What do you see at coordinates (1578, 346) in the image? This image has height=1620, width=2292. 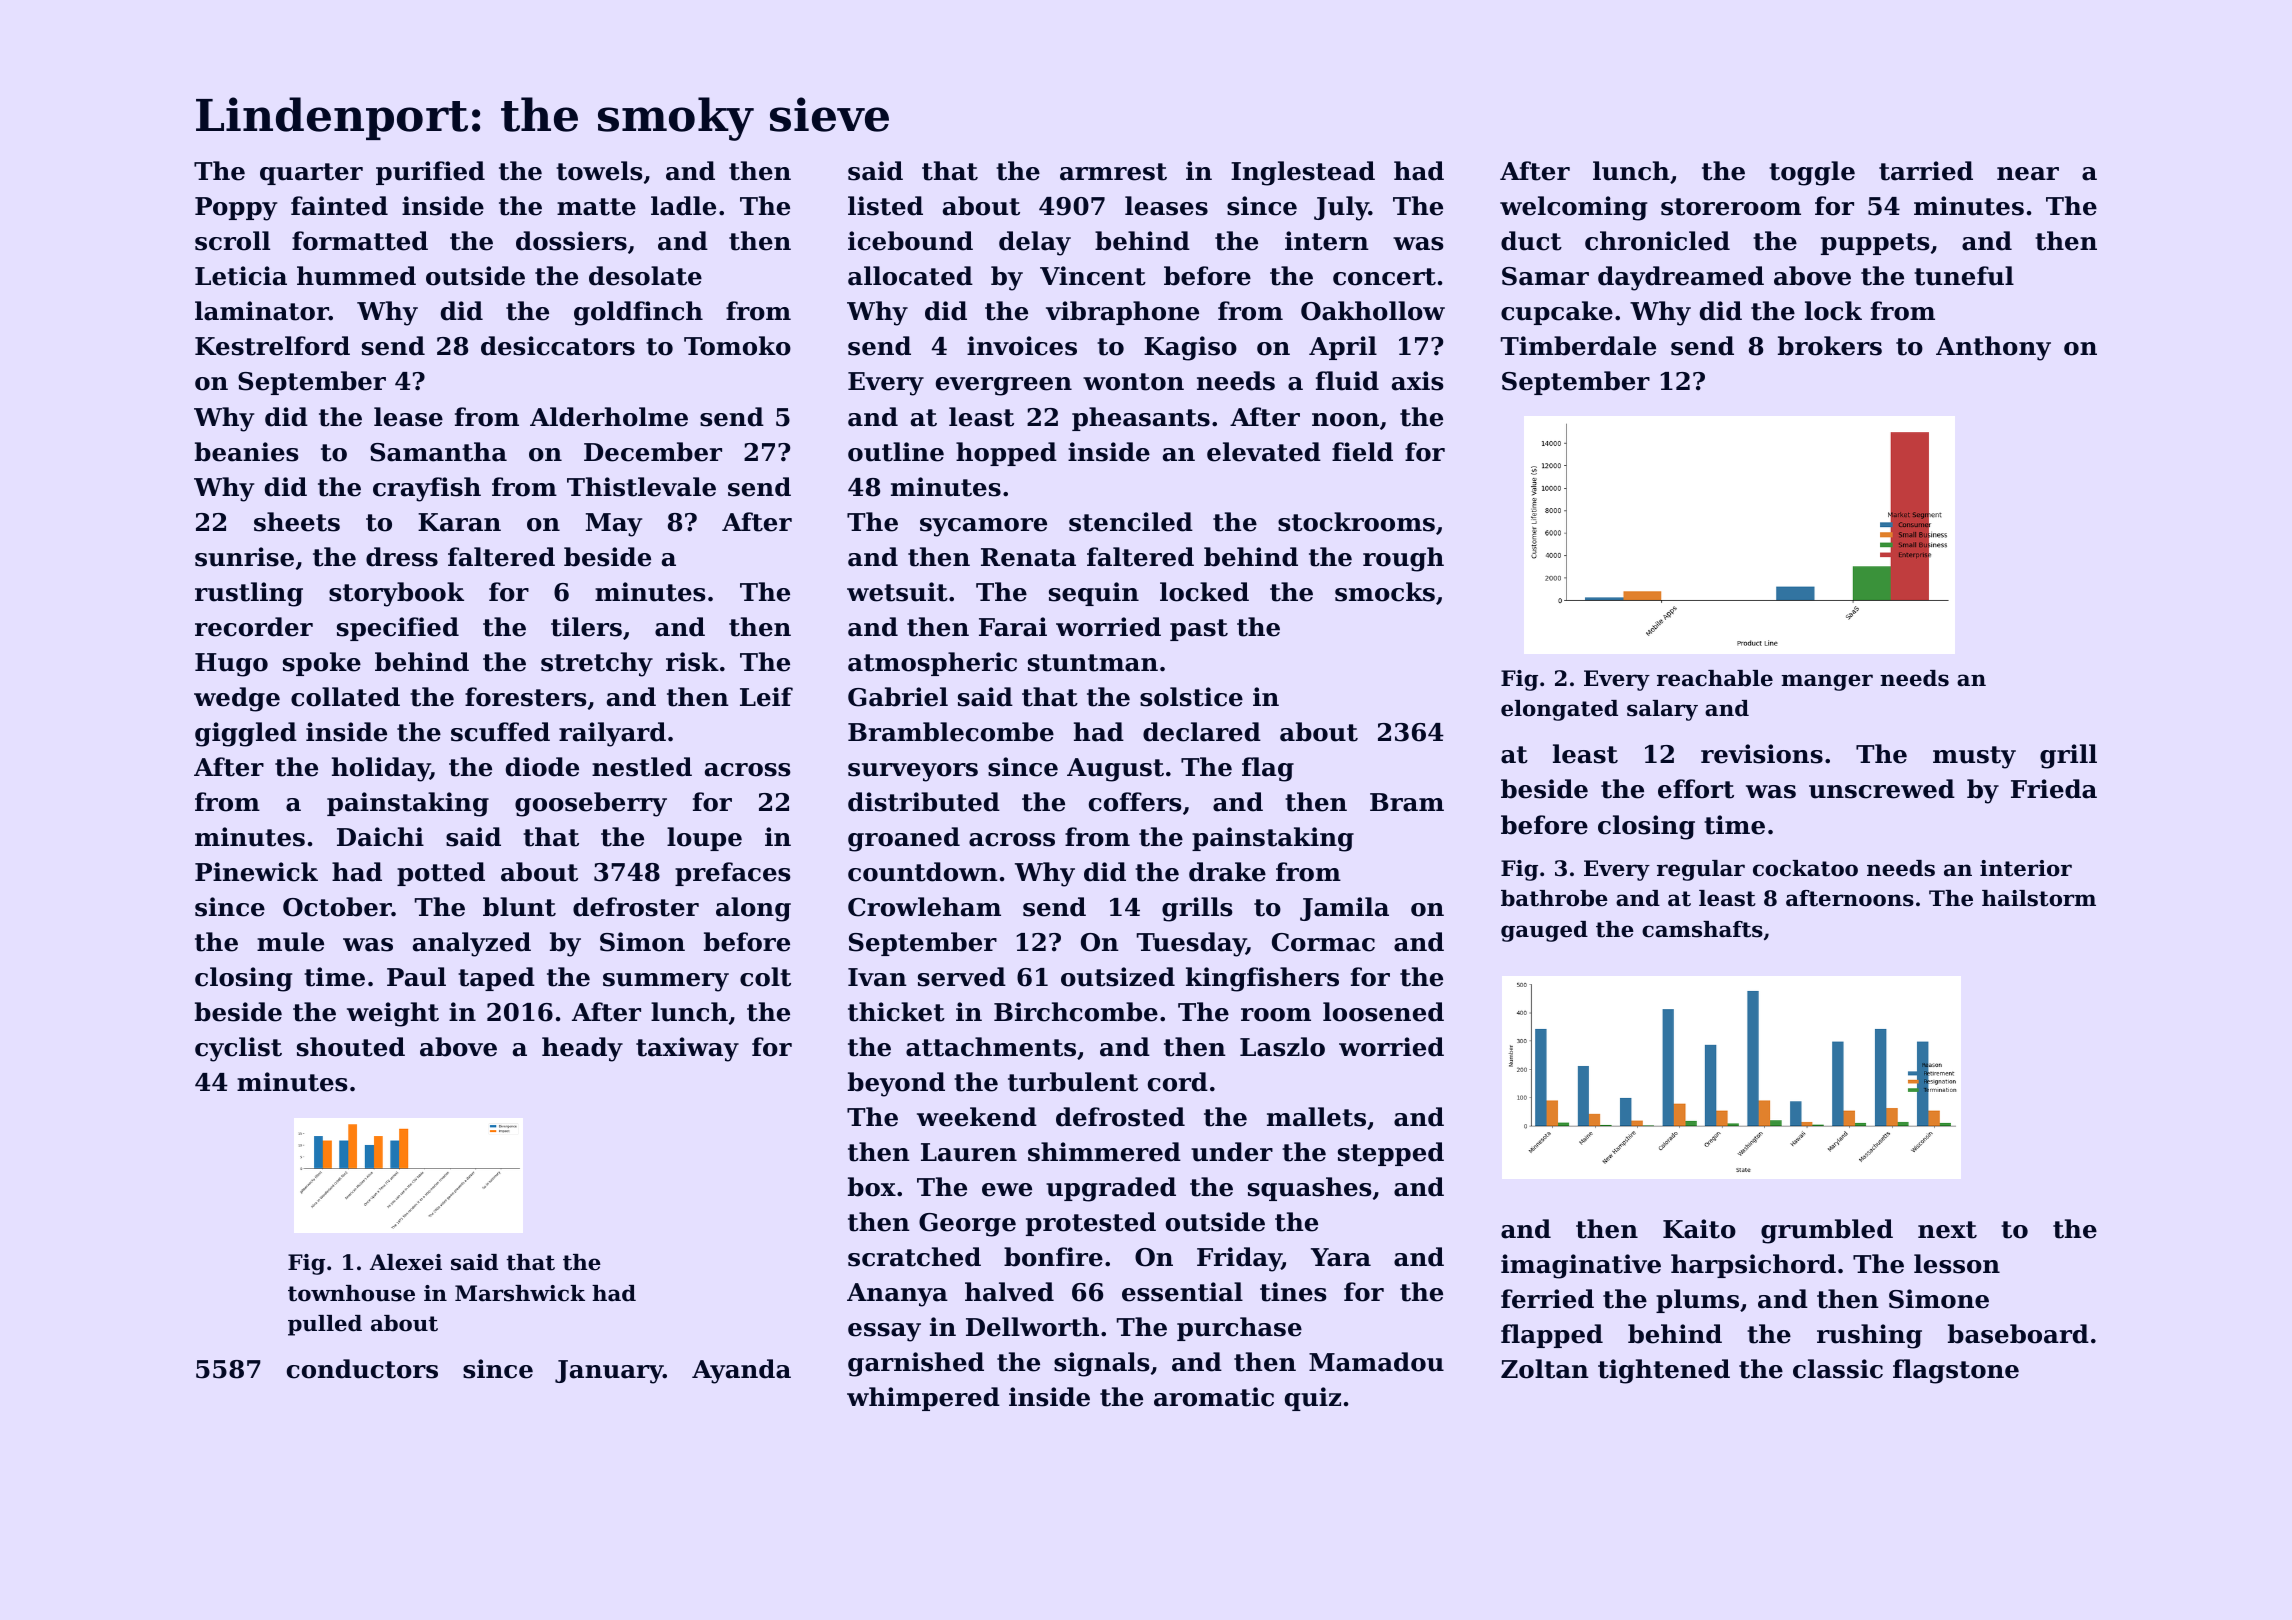 I see `Timberdale` at bounding box center [1578, 346].
